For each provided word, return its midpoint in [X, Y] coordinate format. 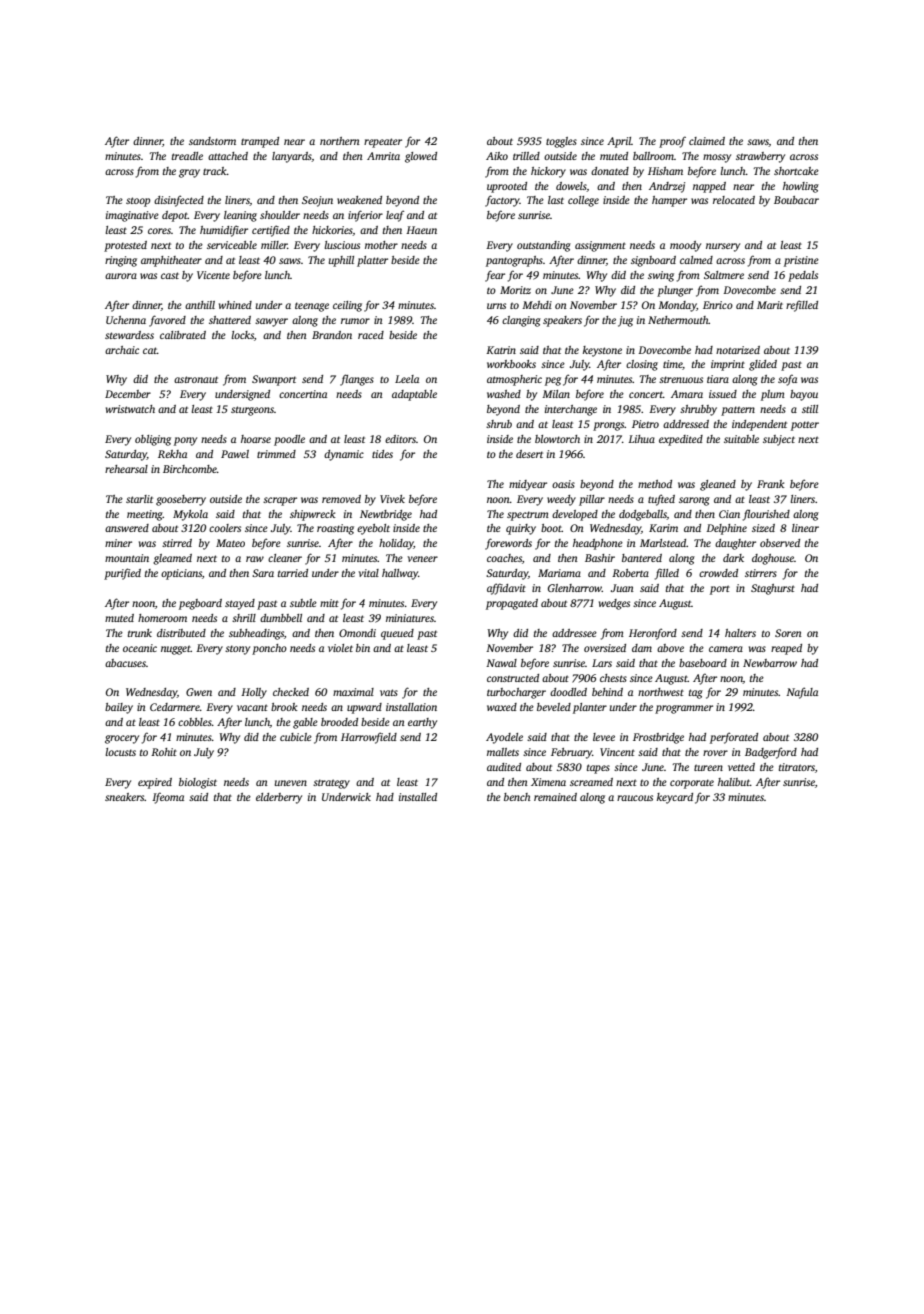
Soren [788, 633]
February [571, 753]
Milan [556, 394]
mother [381, 245]
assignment [600, 246]
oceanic [140, 648]
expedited [681, 440]
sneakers [125, 797]
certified [271, 231]
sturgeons [252, 411]
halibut [734, 782]
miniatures [410, 618]
